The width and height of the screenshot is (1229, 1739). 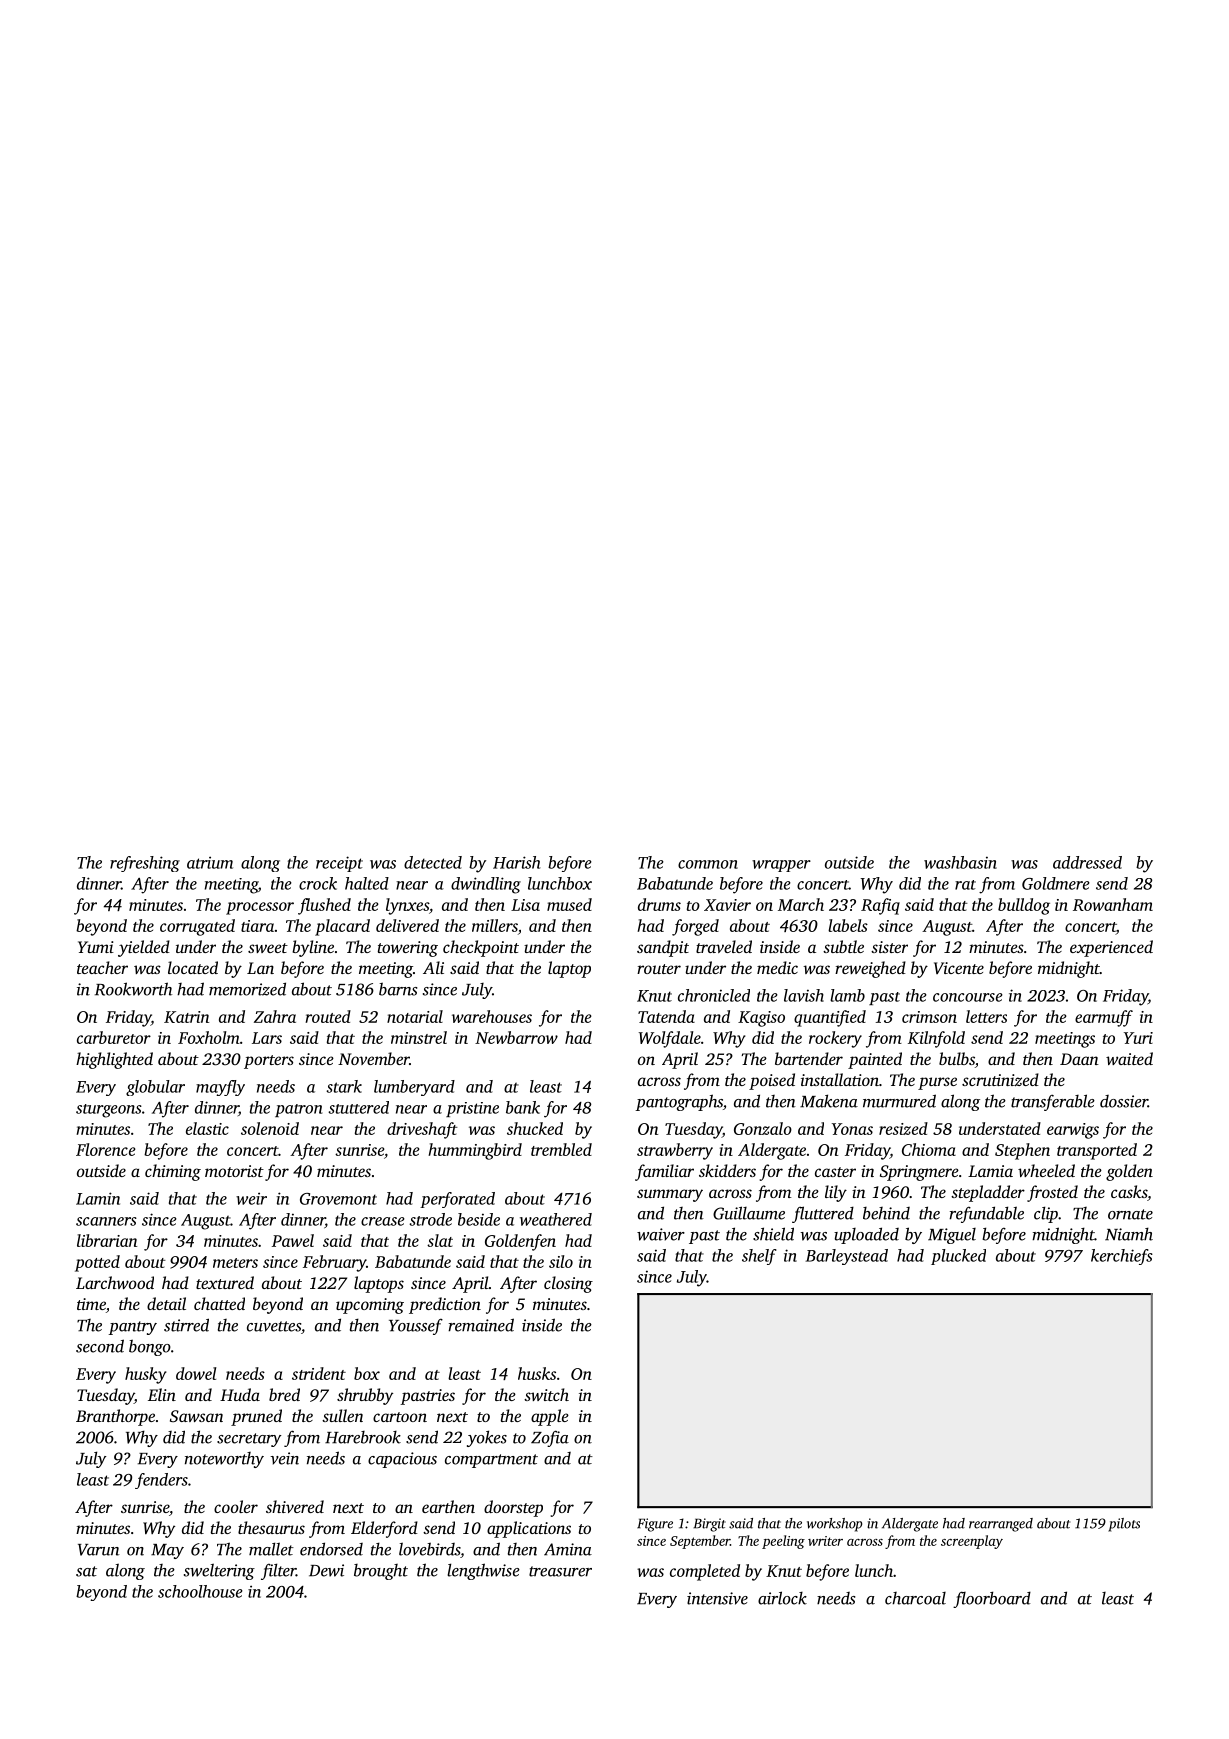 I want to click on kerchiefs, so click(x=1122, y=1257).
